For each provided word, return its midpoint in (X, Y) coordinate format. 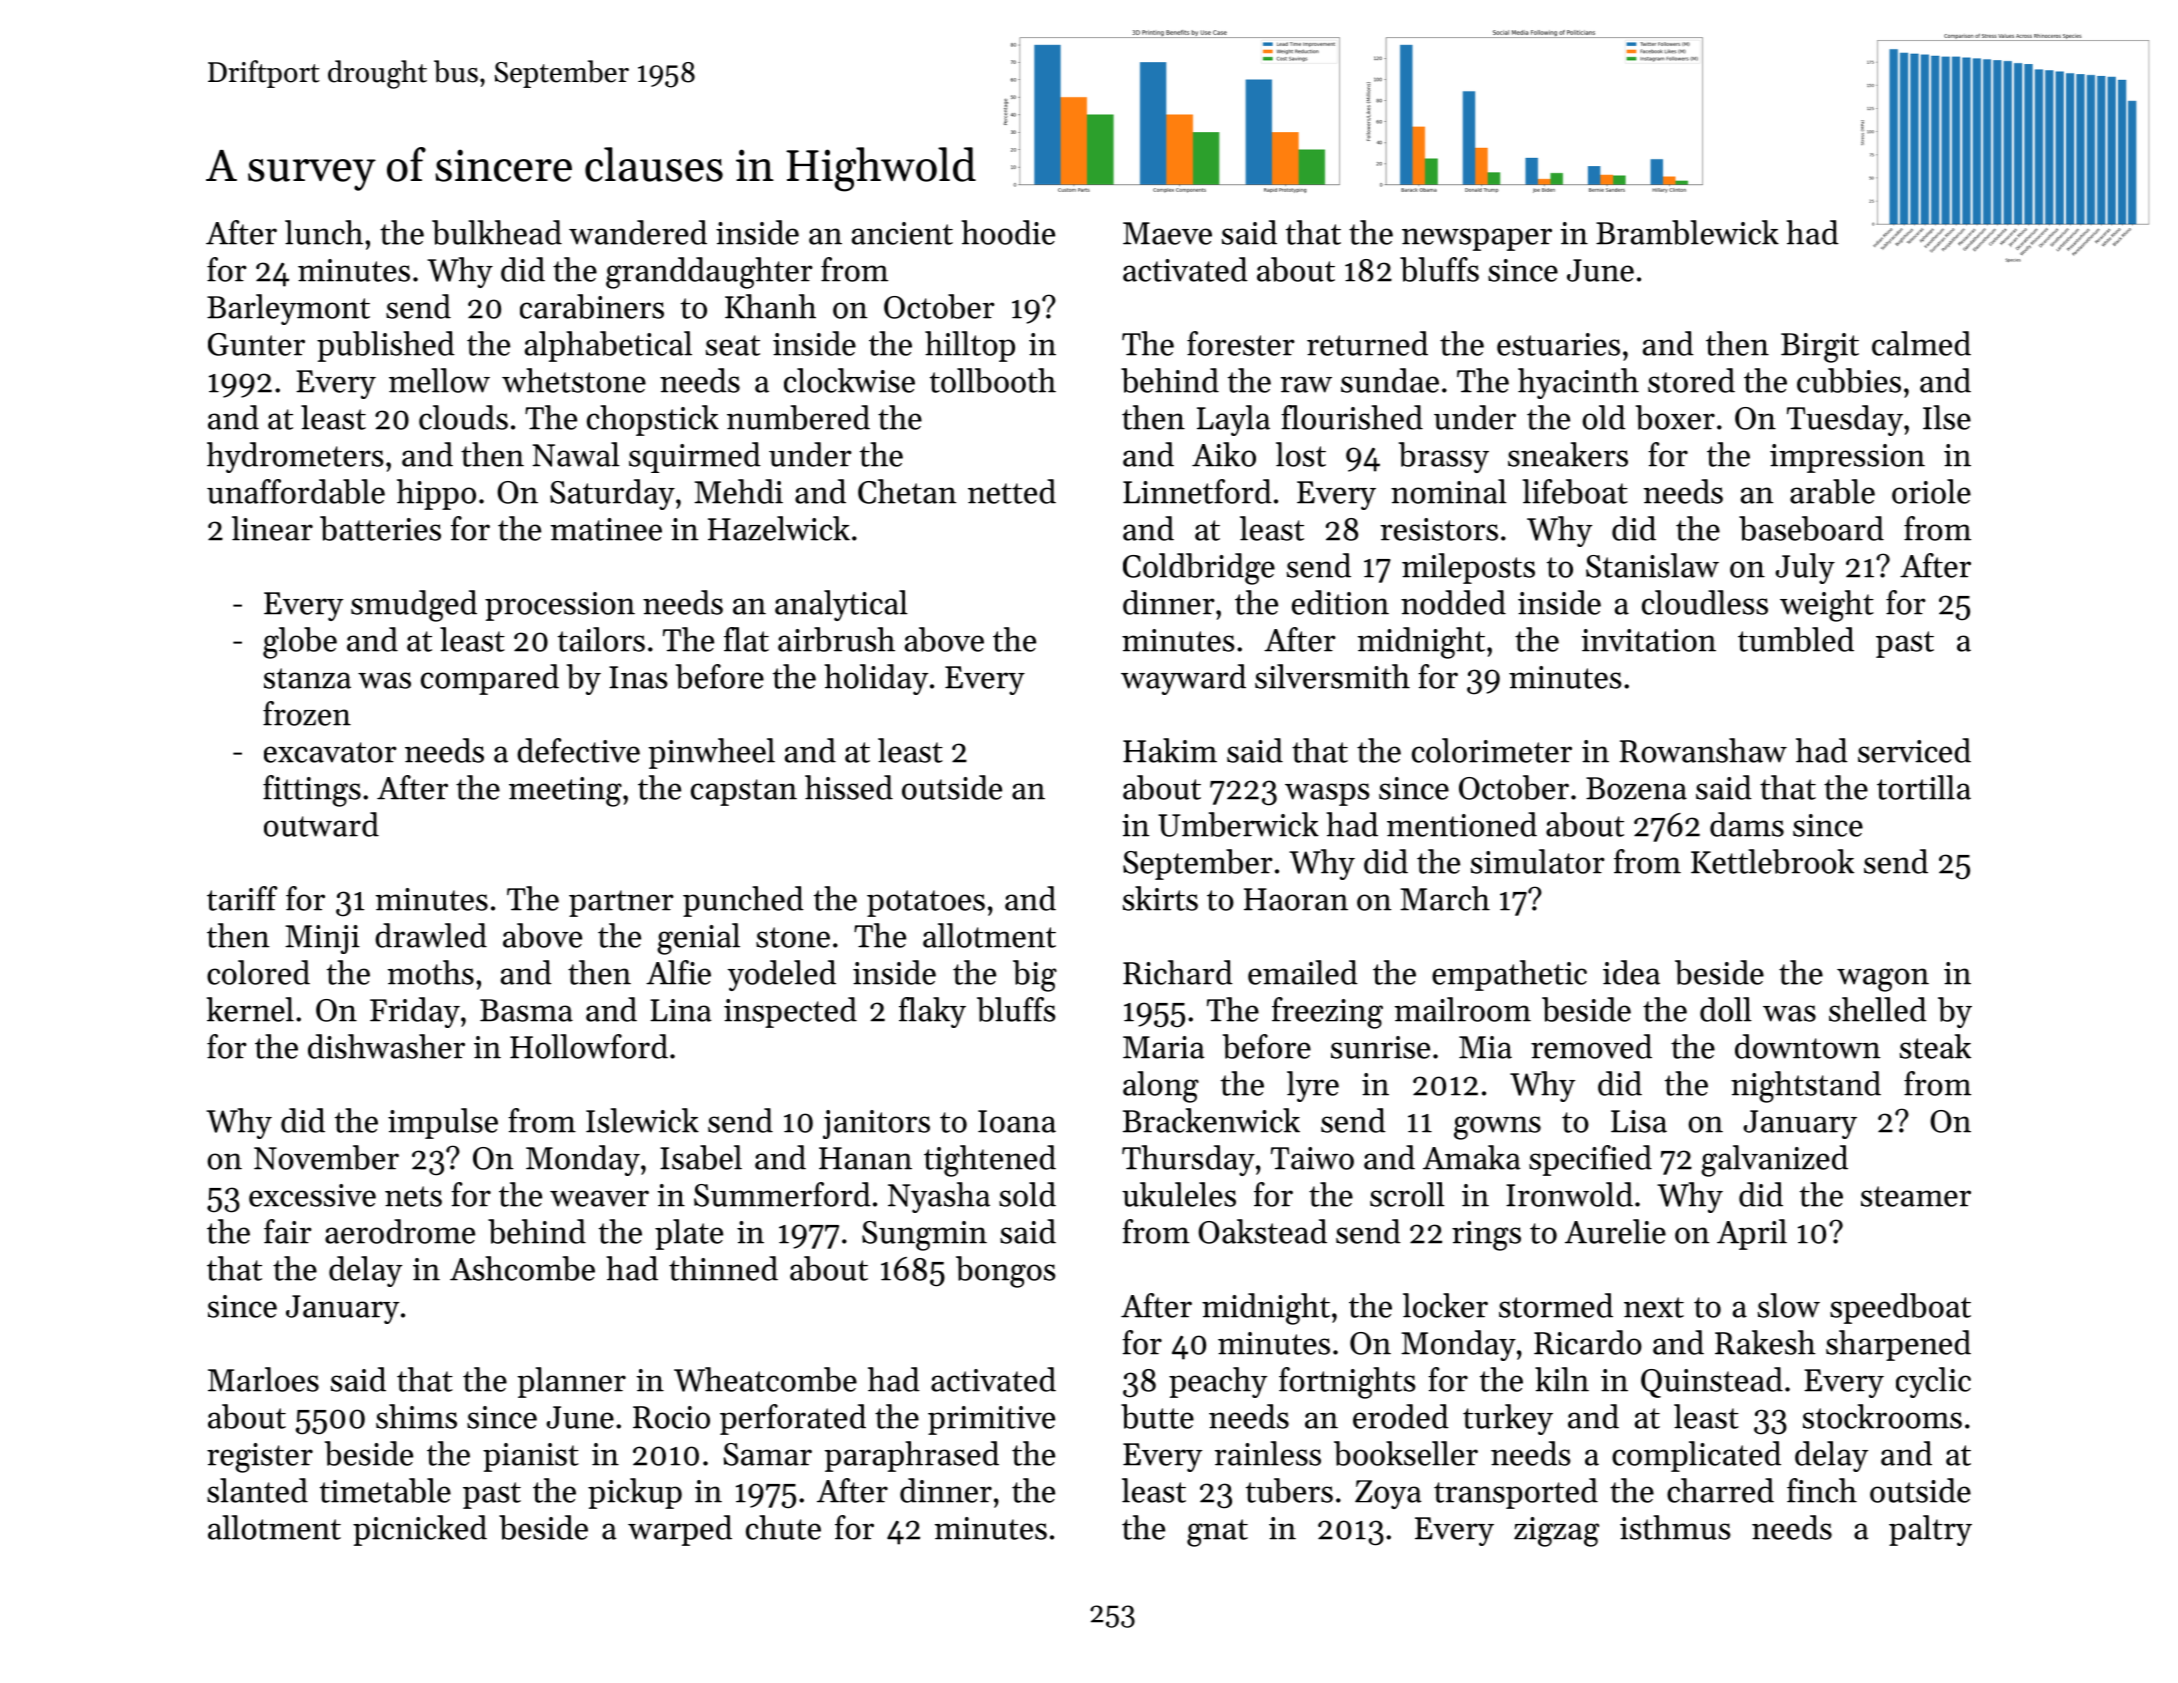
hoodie (1008, 232)
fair (288, 1231)
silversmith (1332, 676)
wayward (1183, 679)
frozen (307, 713)
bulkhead (497, 232)
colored (258, 972)
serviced (1914, 750)
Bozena (1636, 788)
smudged (414, 606)
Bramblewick (1687, 232)
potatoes (926, 903)
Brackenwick (1211, 1120)
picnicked (420, 1530)
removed (1591, 1046)
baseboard (1811, 528)
